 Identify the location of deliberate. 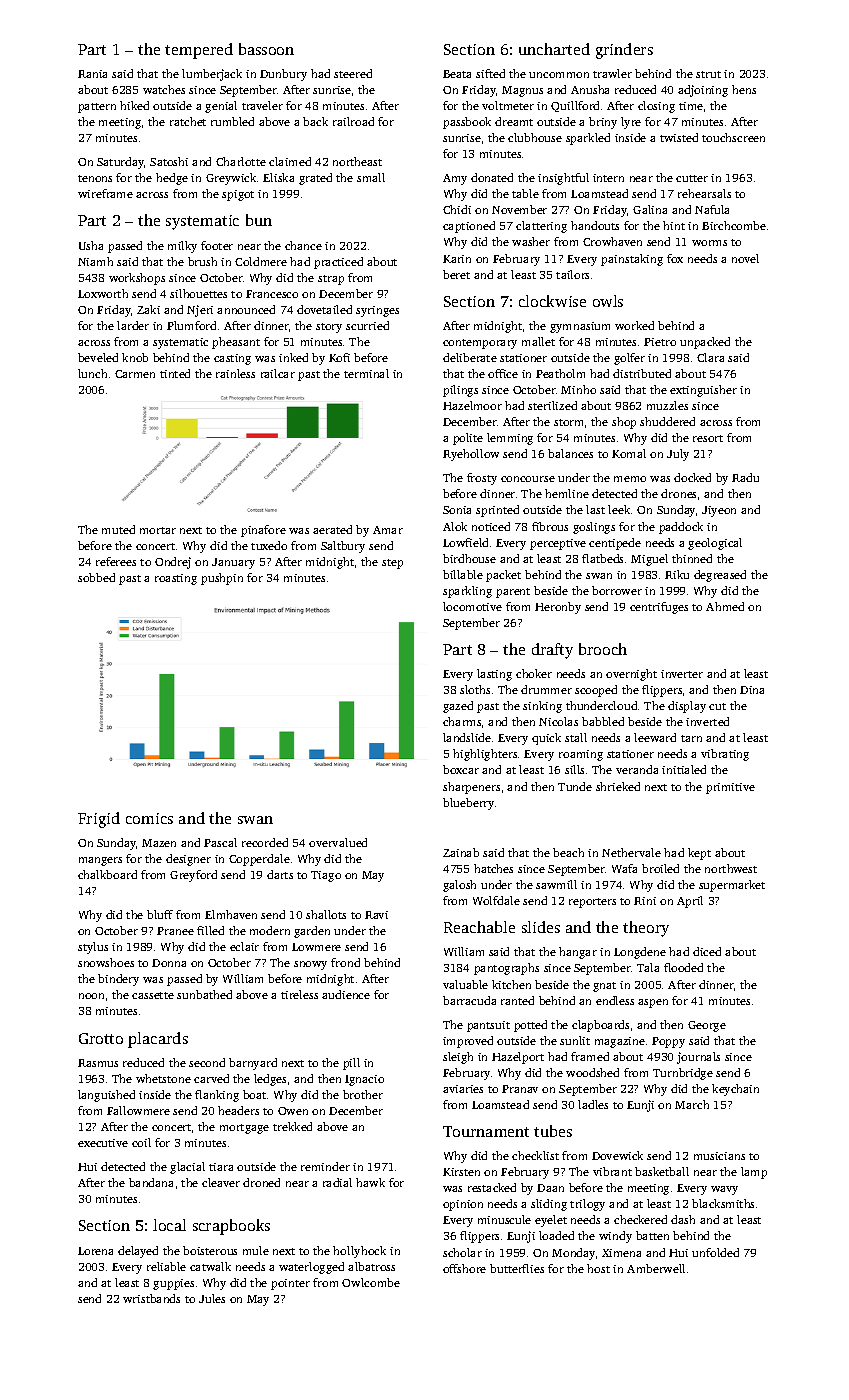
(470, 357).
